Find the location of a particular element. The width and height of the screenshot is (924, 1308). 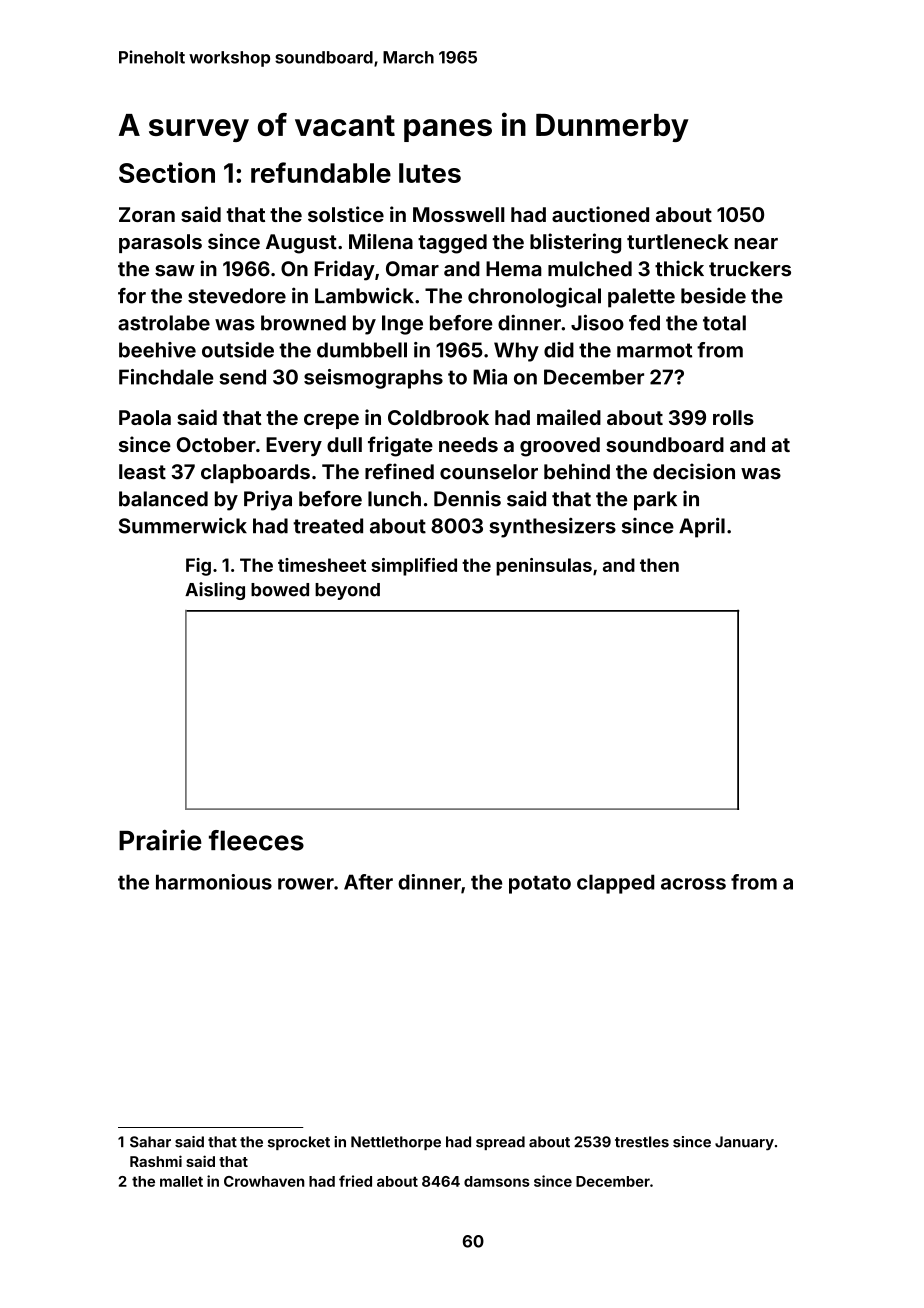

Milena is located at coordinates (381, 241).
